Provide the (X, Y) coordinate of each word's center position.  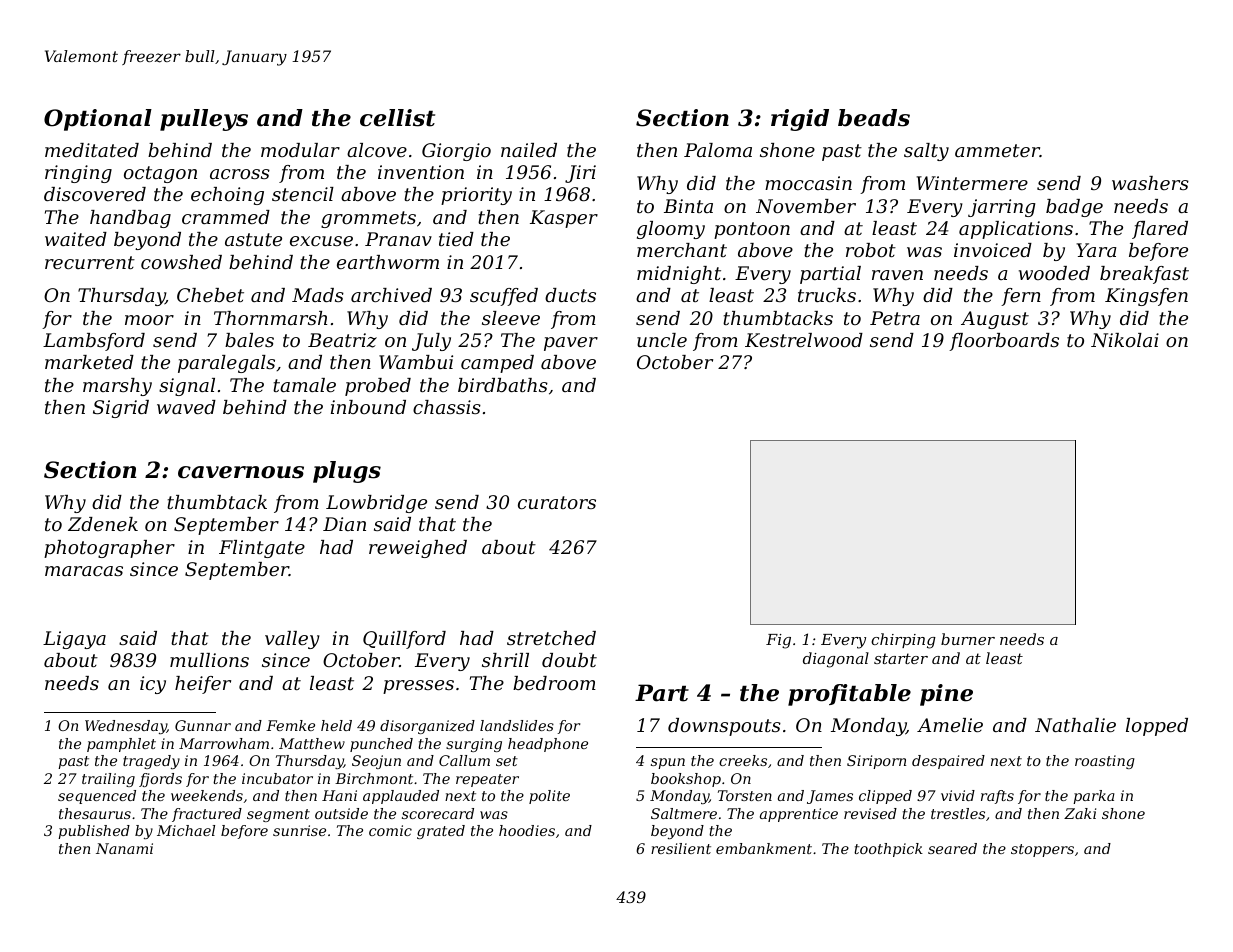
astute (253, 239)
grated (441, 832)
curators (557, 502)
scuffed (504, 297)
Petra (895, 318)
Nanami (124, 848)
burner (968, 639)
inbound (368, 407)
